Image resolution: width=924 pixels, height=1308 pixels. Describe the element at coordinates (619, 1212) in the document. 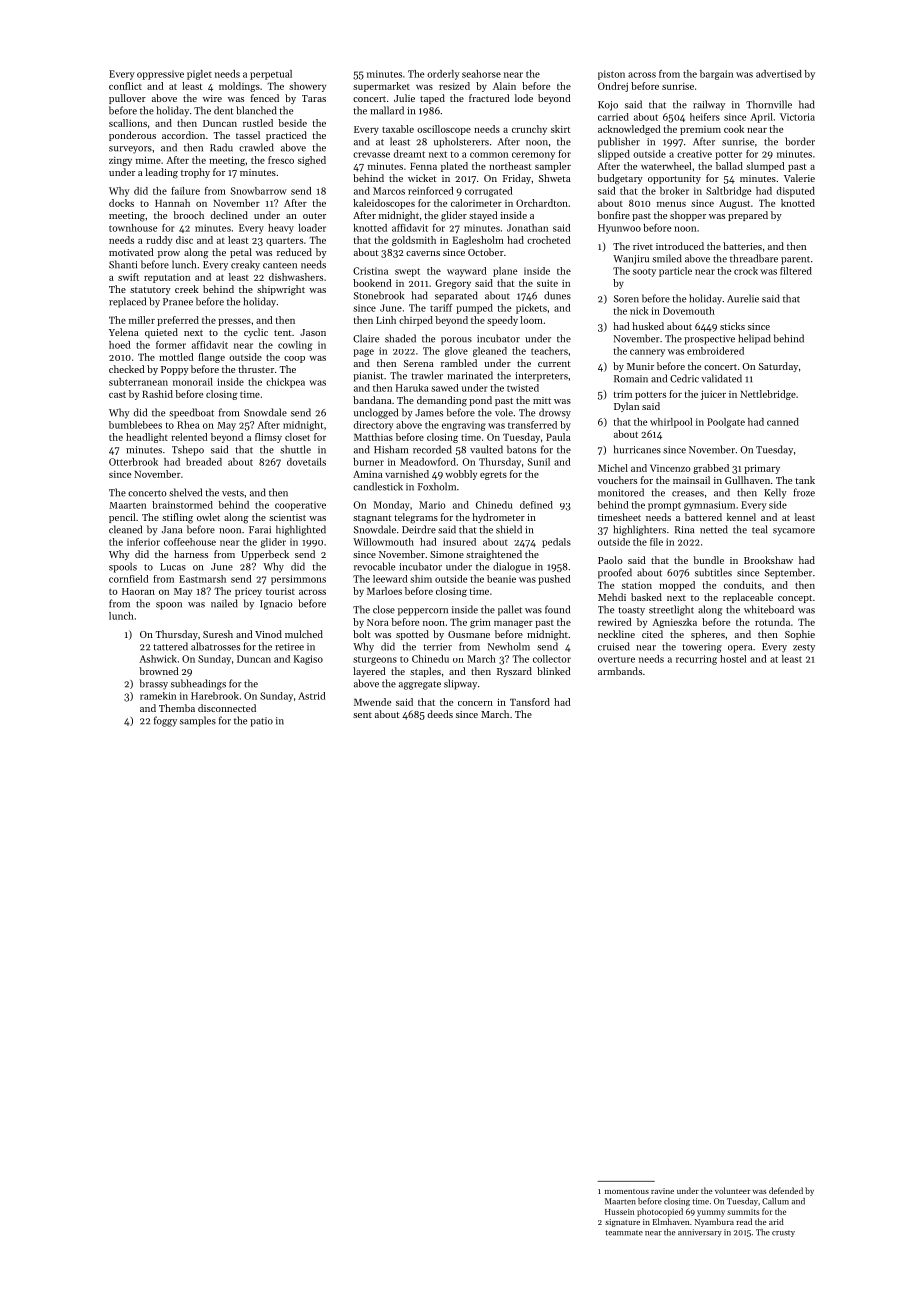

I see `Hussein` at that location.
